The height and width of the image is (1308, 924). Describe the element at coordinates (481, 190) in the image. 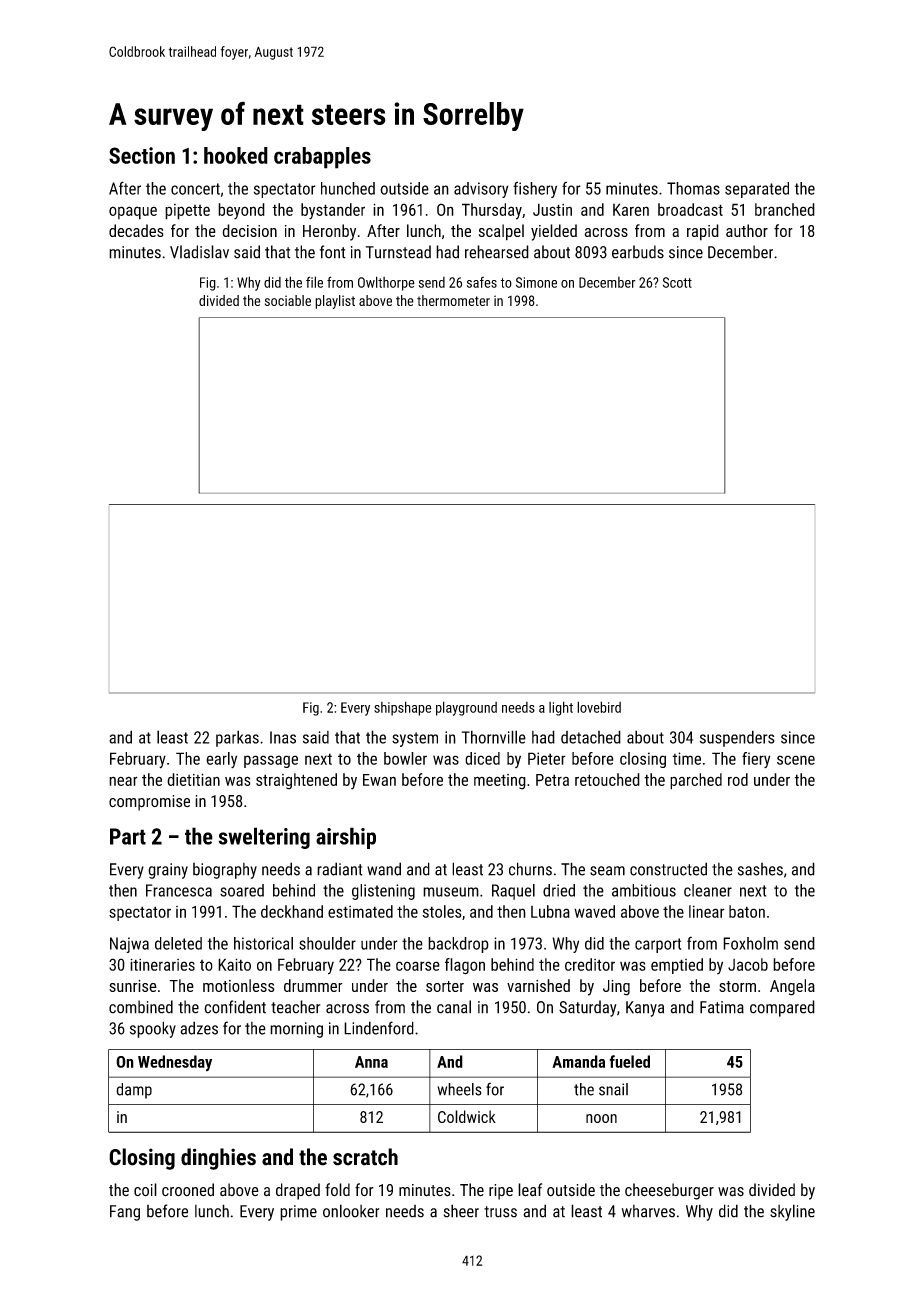

I see `advisory` at that location.
